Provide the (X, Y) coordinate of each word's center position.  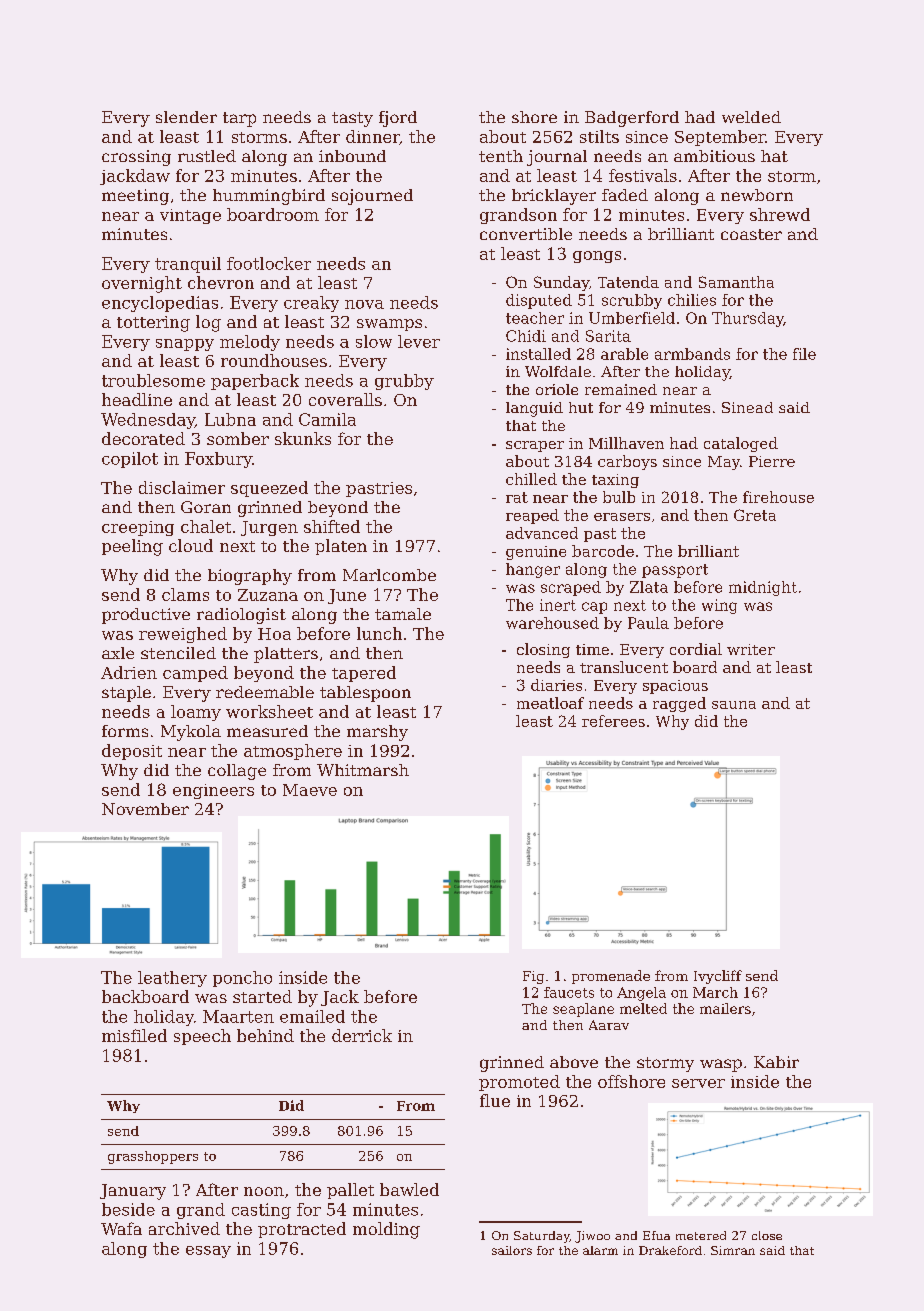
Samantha (736, 282)
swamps (389, 325)
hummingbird (269, 197)
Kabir (776, 1062)
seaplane (583, 1010)
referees (613, 721)
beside (128, 1209)
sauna (734, 705)
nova (364, 304)
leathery (172, 979)
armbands (692, 354)
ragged (679, 704)
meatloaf (550, 703)
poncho (242, 979)
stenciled (178, 653)
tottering (153, 324)
